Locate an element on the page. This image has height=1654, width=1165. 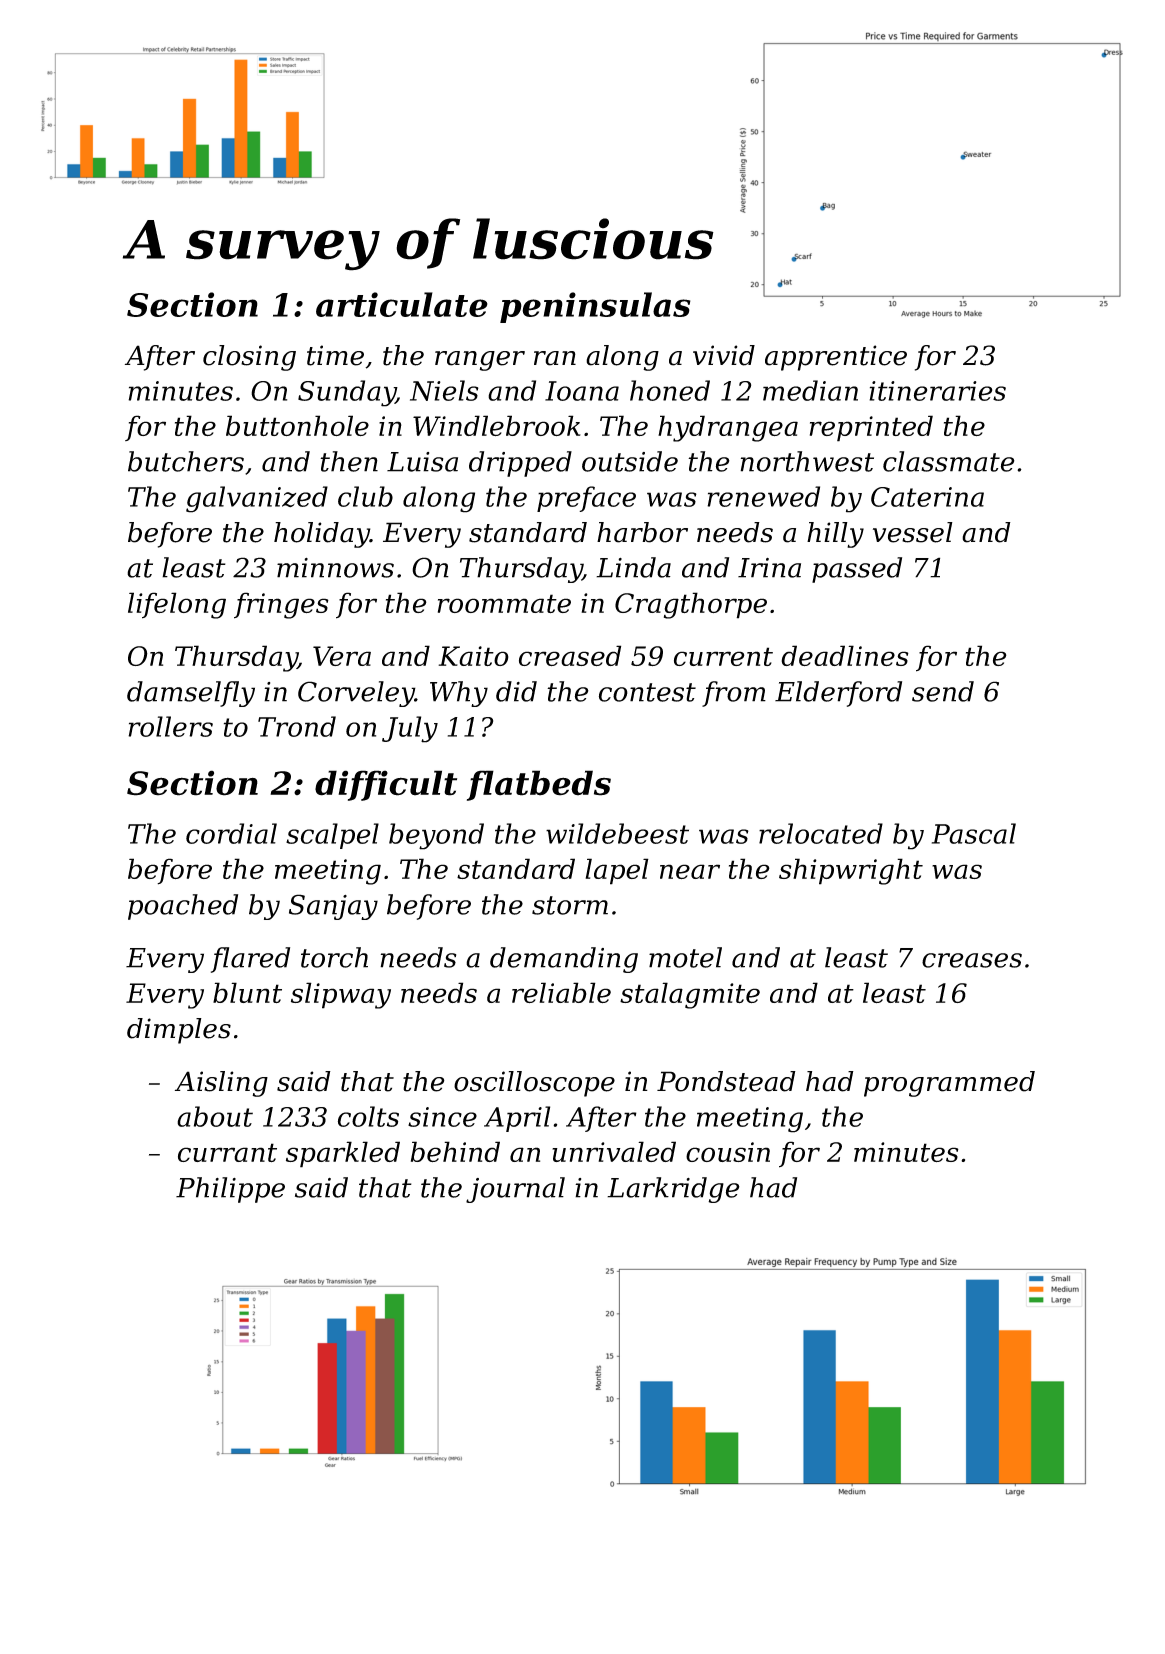
apprentice is located at coordinates (836, 358).
